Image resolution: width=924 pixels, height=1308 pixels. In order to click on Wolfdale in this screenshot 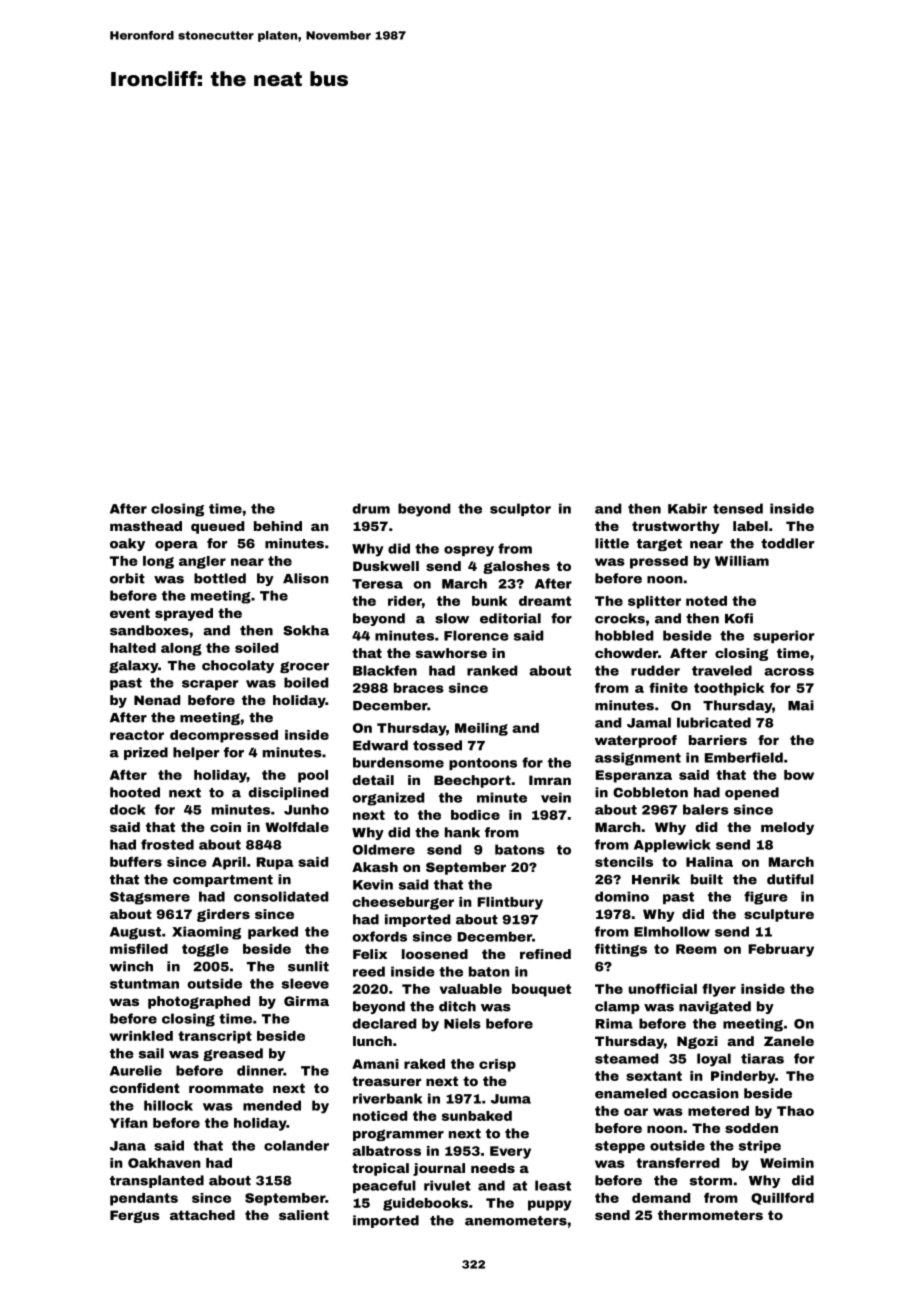, I will do `click(297, 827)`.
